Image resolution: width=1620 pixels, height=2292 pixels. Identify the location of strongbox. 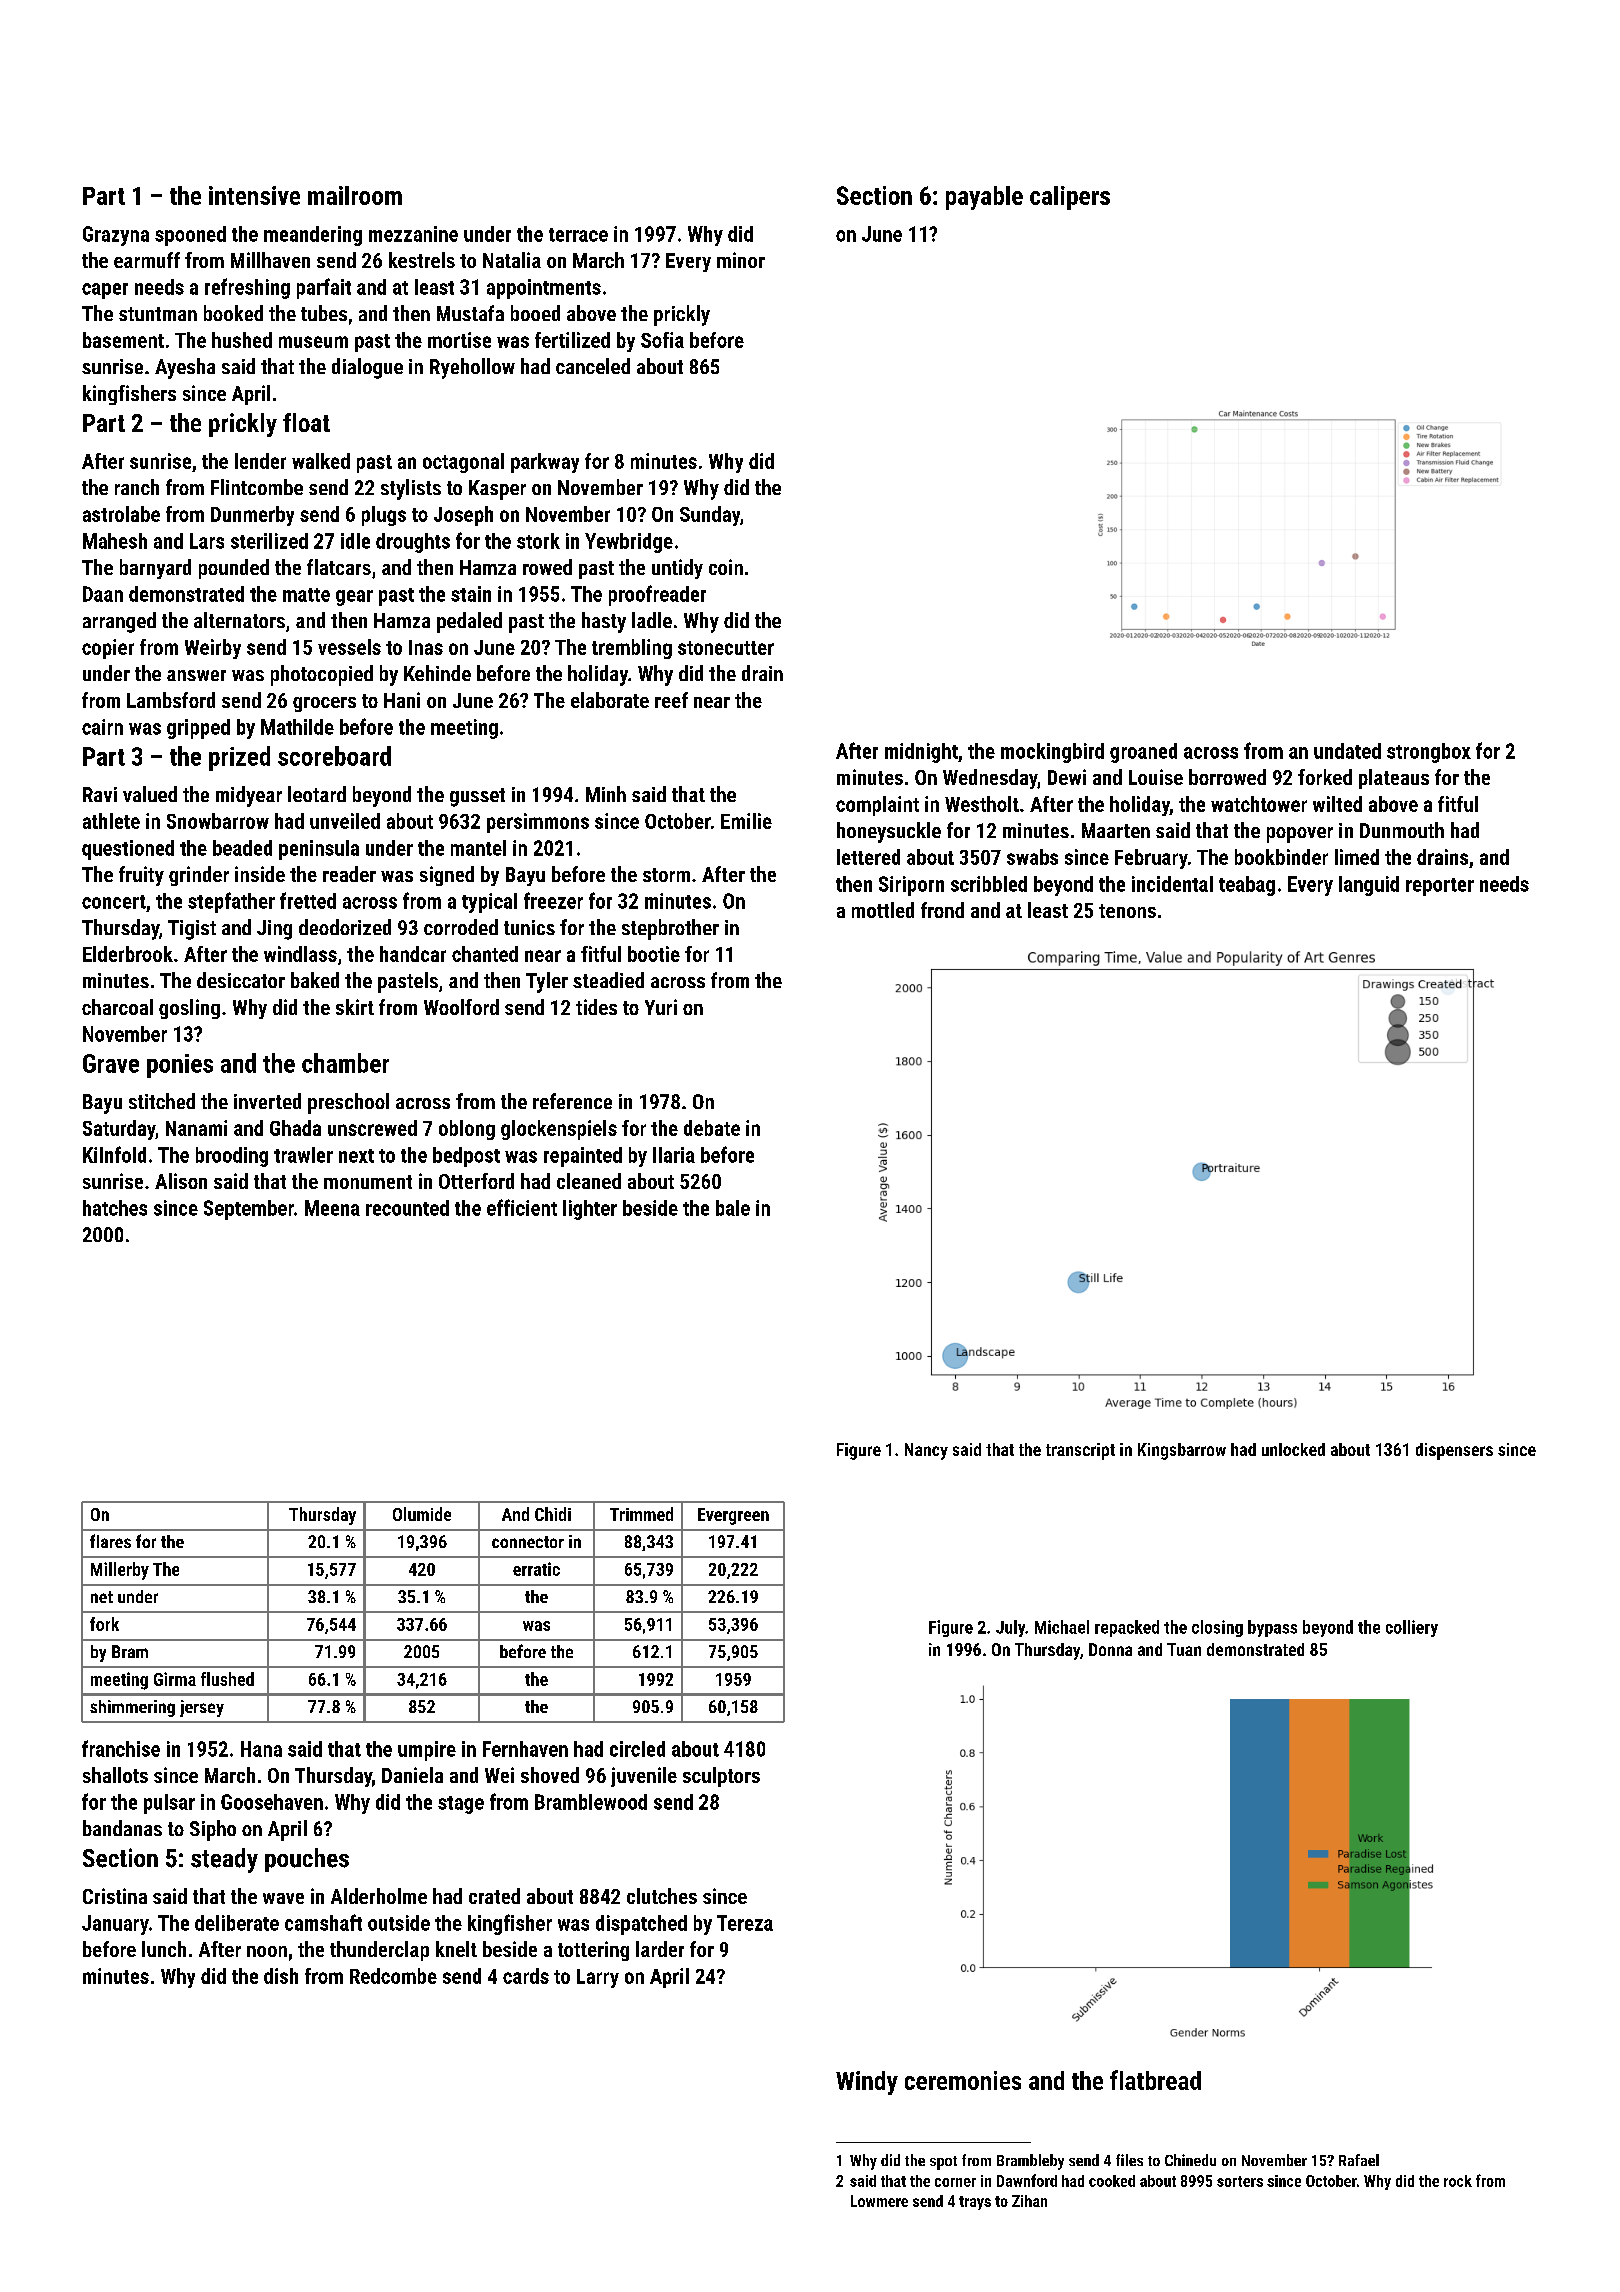
(1429, 753).
